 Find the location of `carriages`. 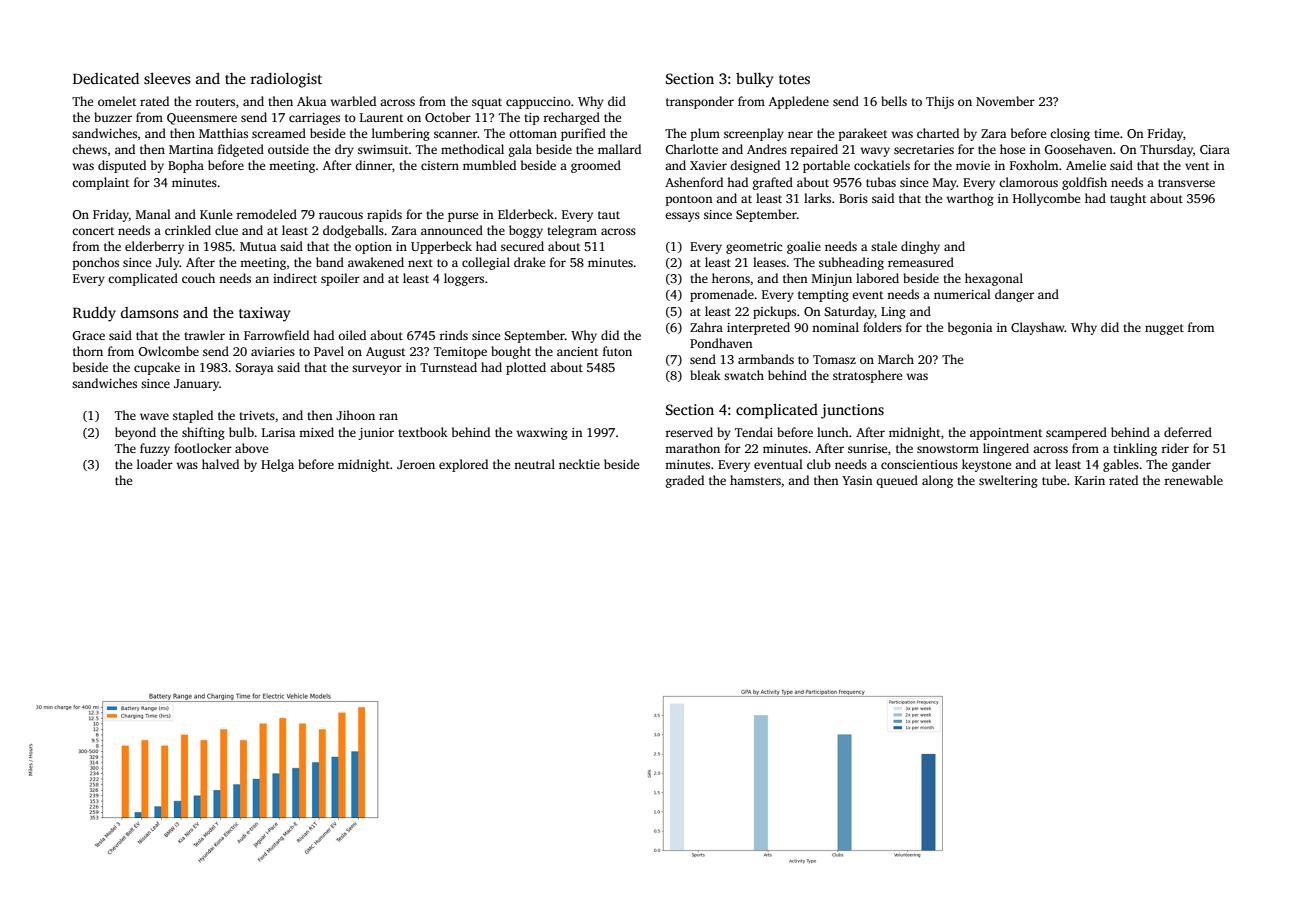

carriages is located at coordinates (314, 119).
